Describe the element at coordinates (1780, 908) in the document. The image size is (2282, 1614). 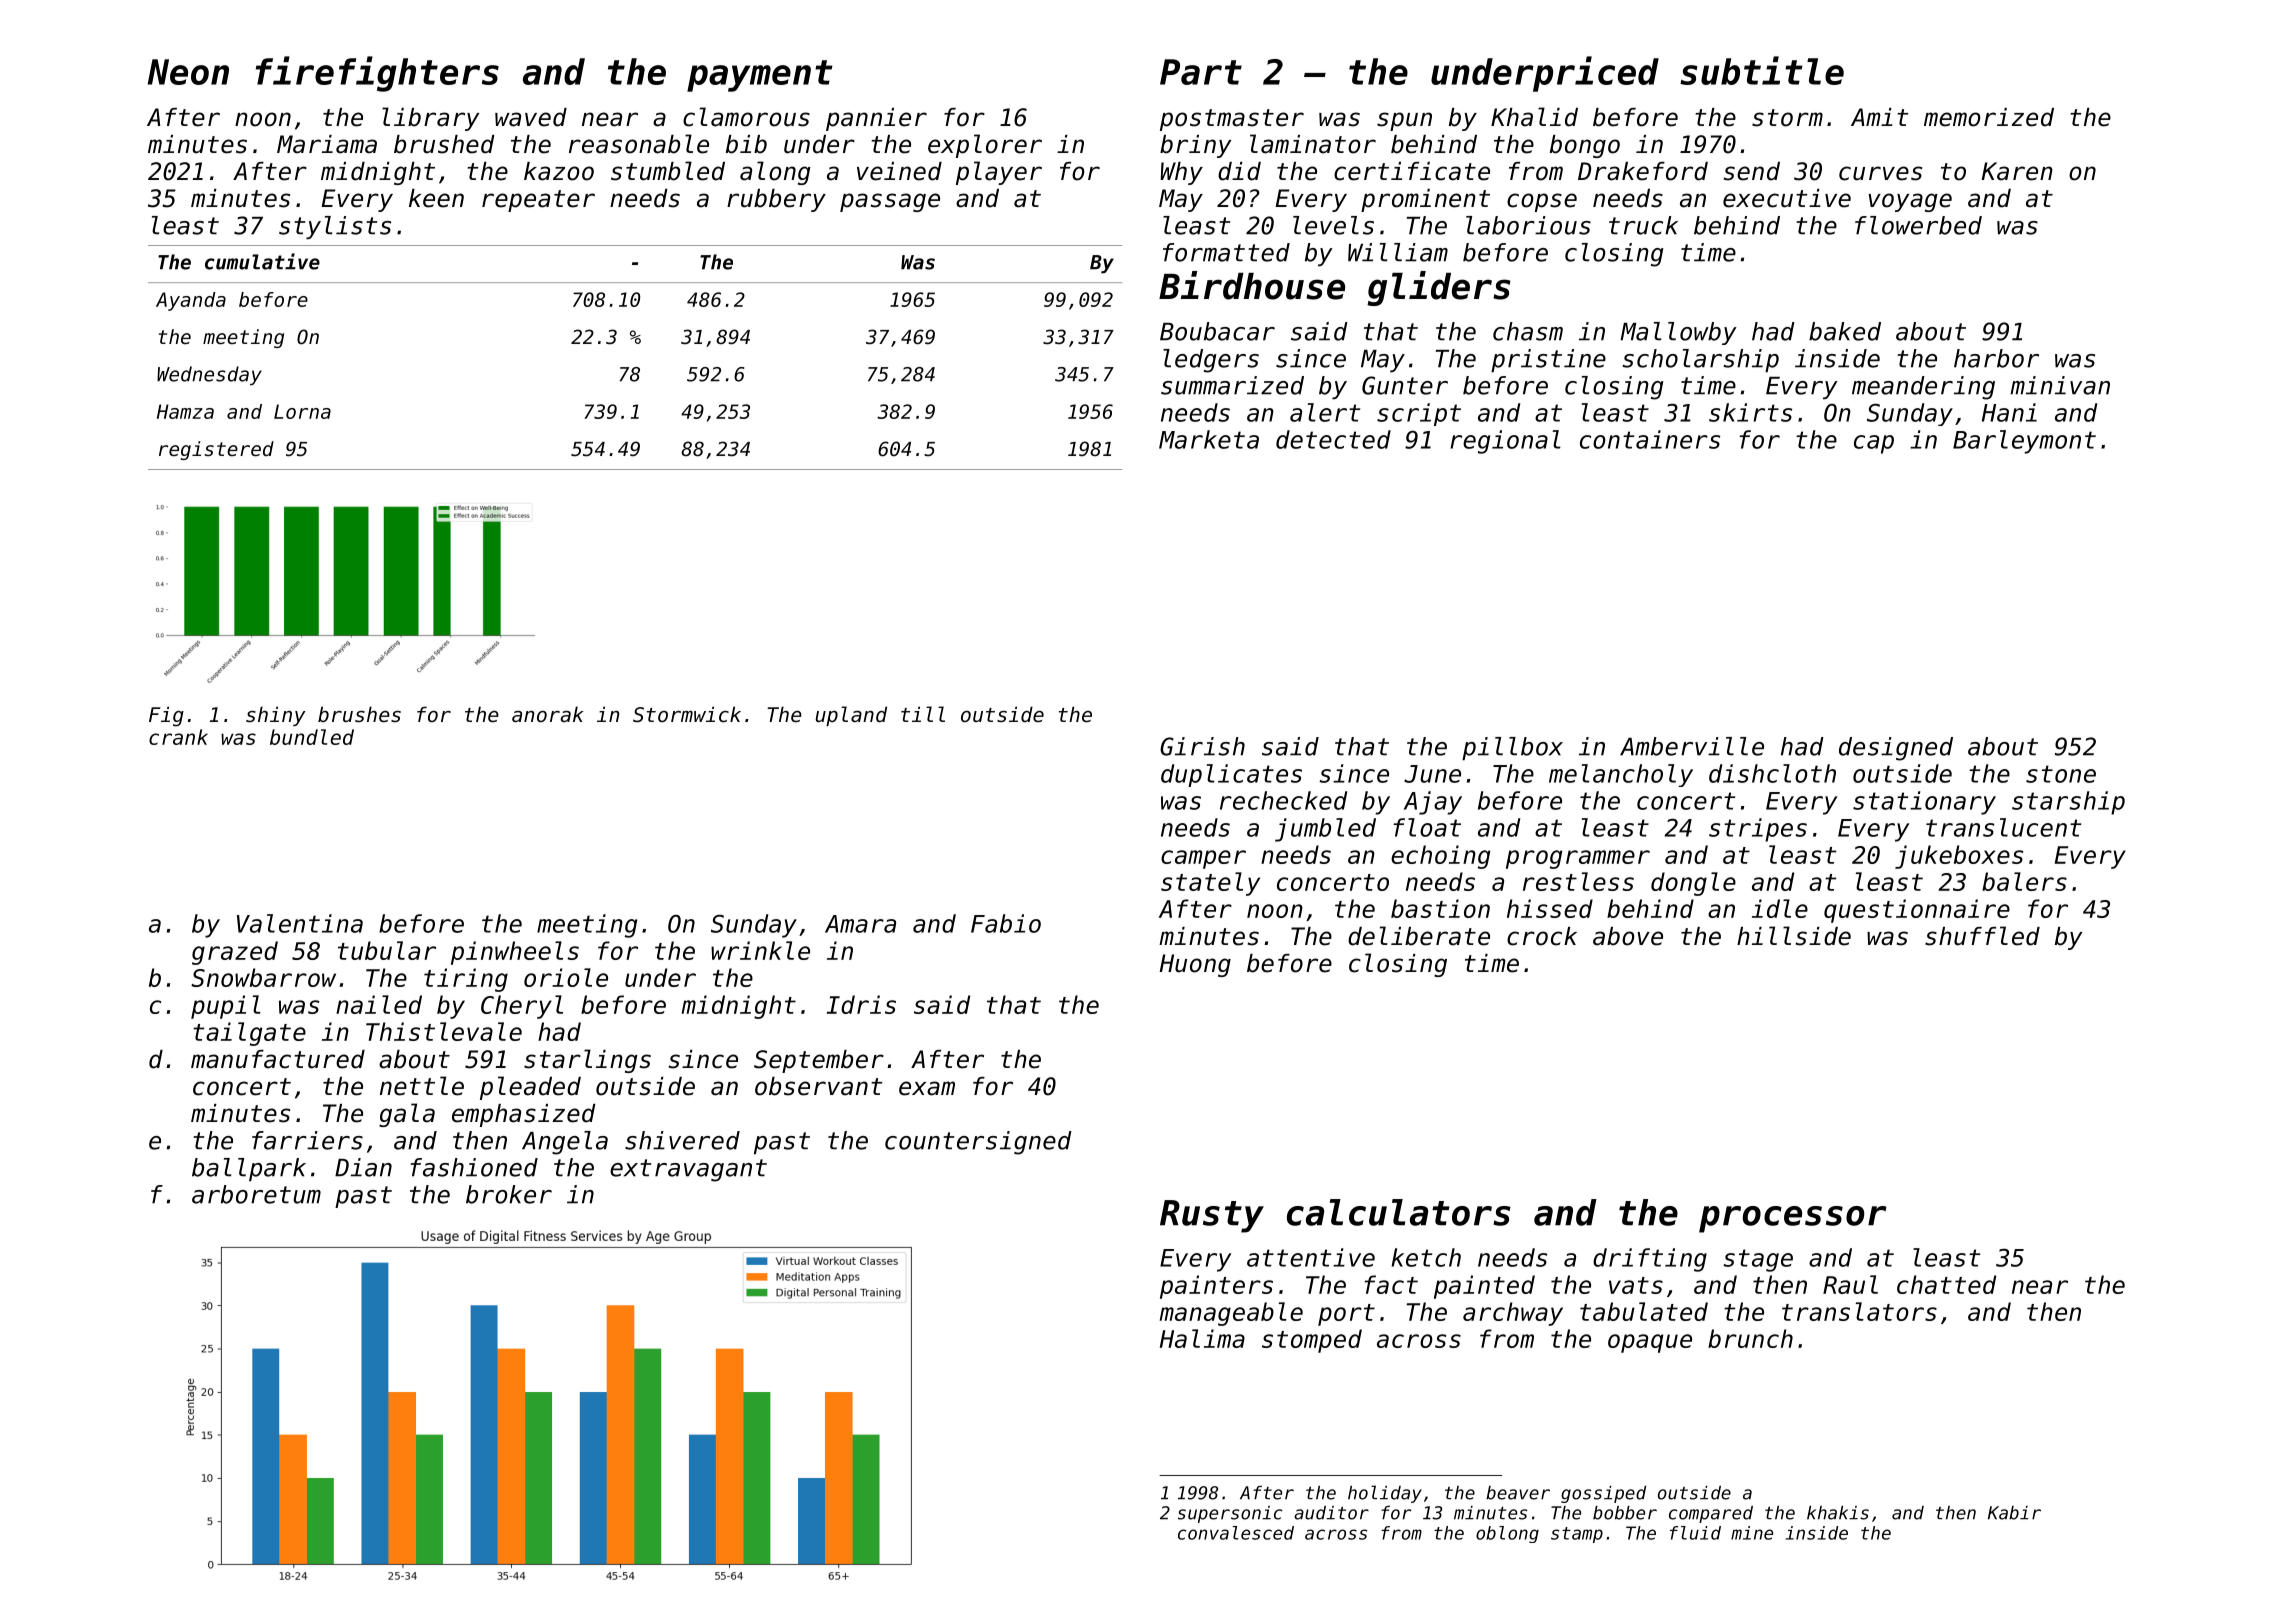
I see `idle` at that location.
